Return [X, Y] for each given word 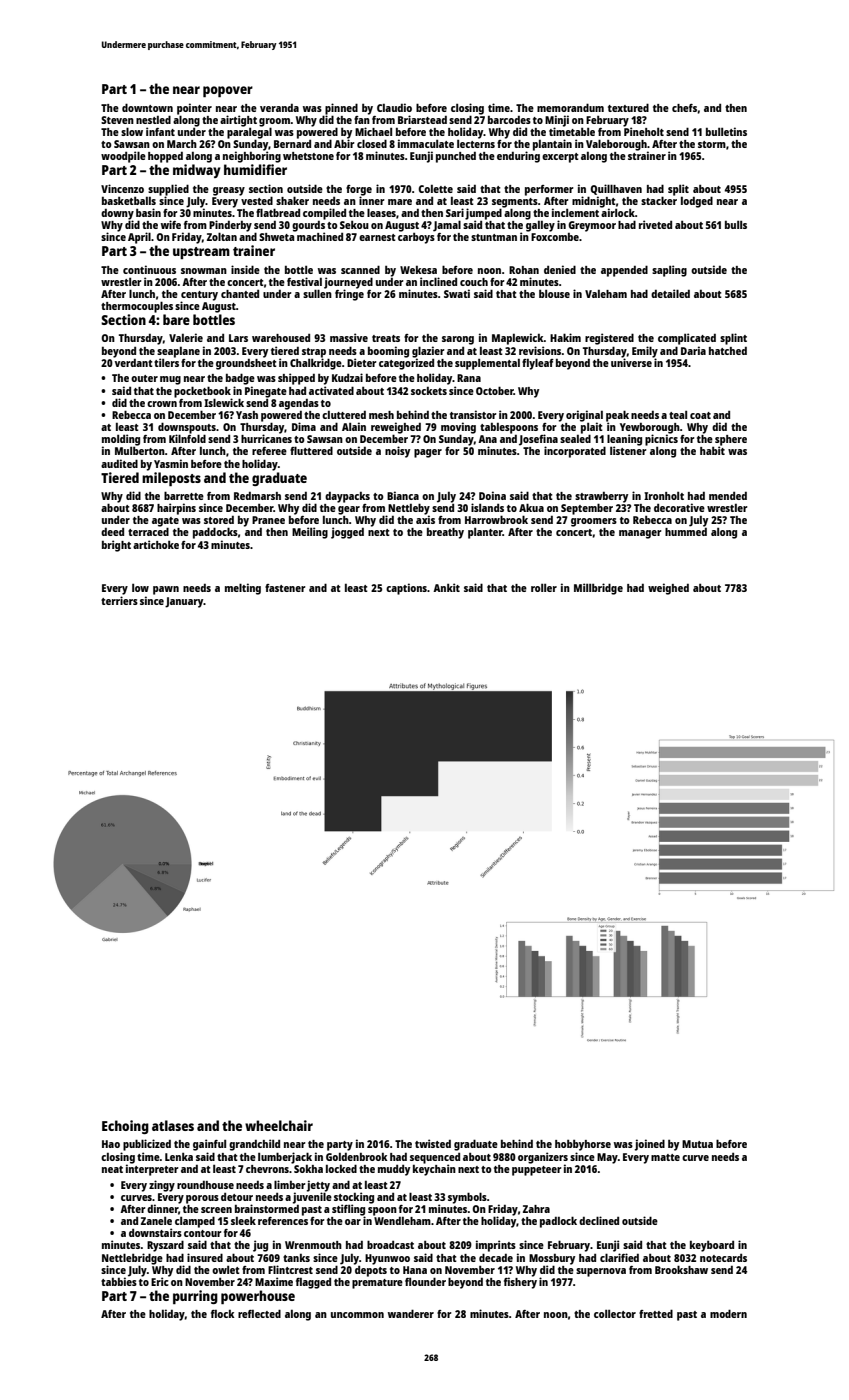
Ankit [446, 587]
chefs [684, 108]
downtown [147, 107]
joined [650, 1145]
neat [112, 1169]
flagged [313, 1283]
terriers [119, 600]
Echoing [125, 1127]
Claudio [394, 107]
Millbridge [598, 589]
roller [544, 588]
